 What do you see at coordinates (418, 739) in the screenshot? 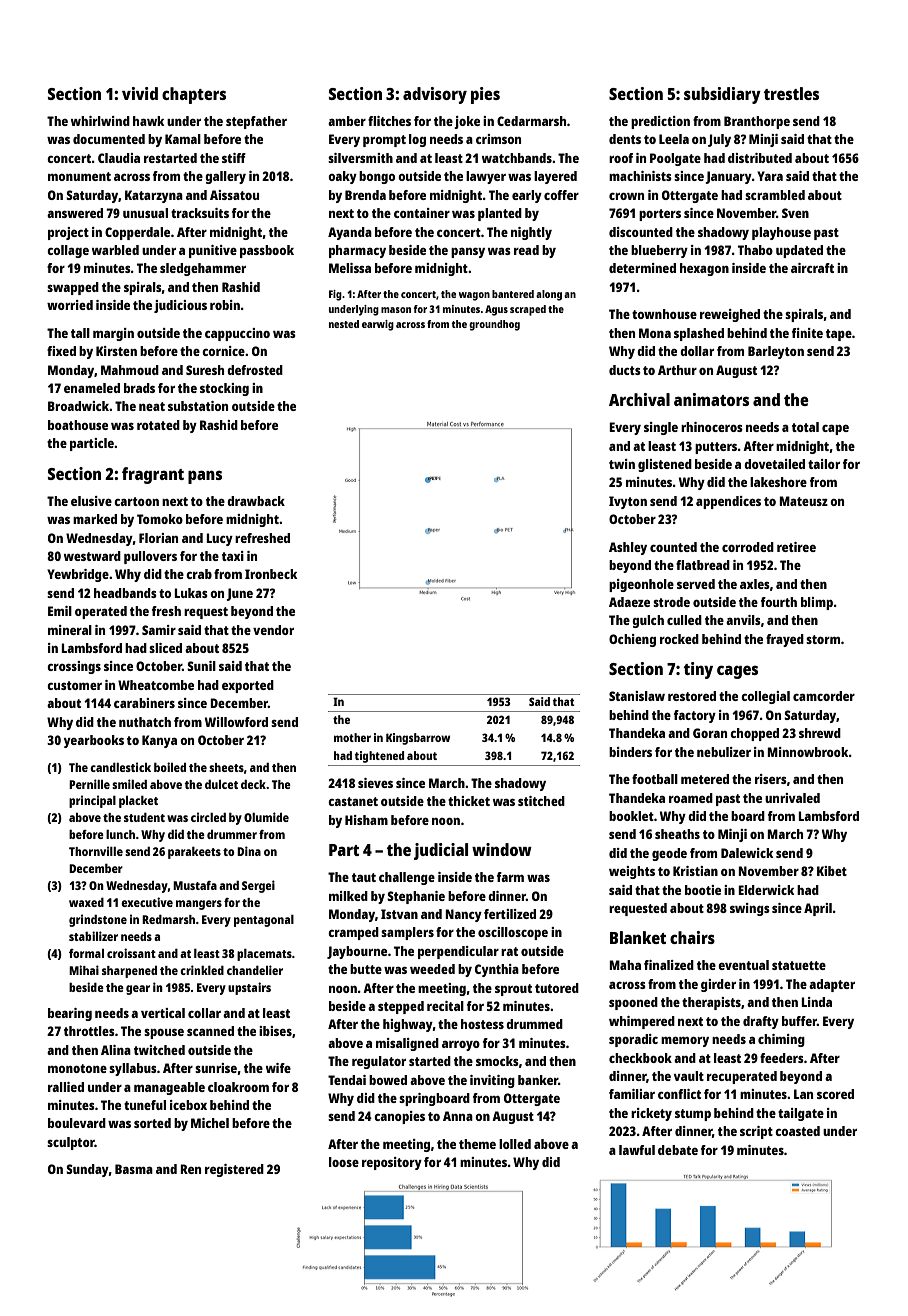
I see `Kingsbarrow` at bounding box center [418, 739].
